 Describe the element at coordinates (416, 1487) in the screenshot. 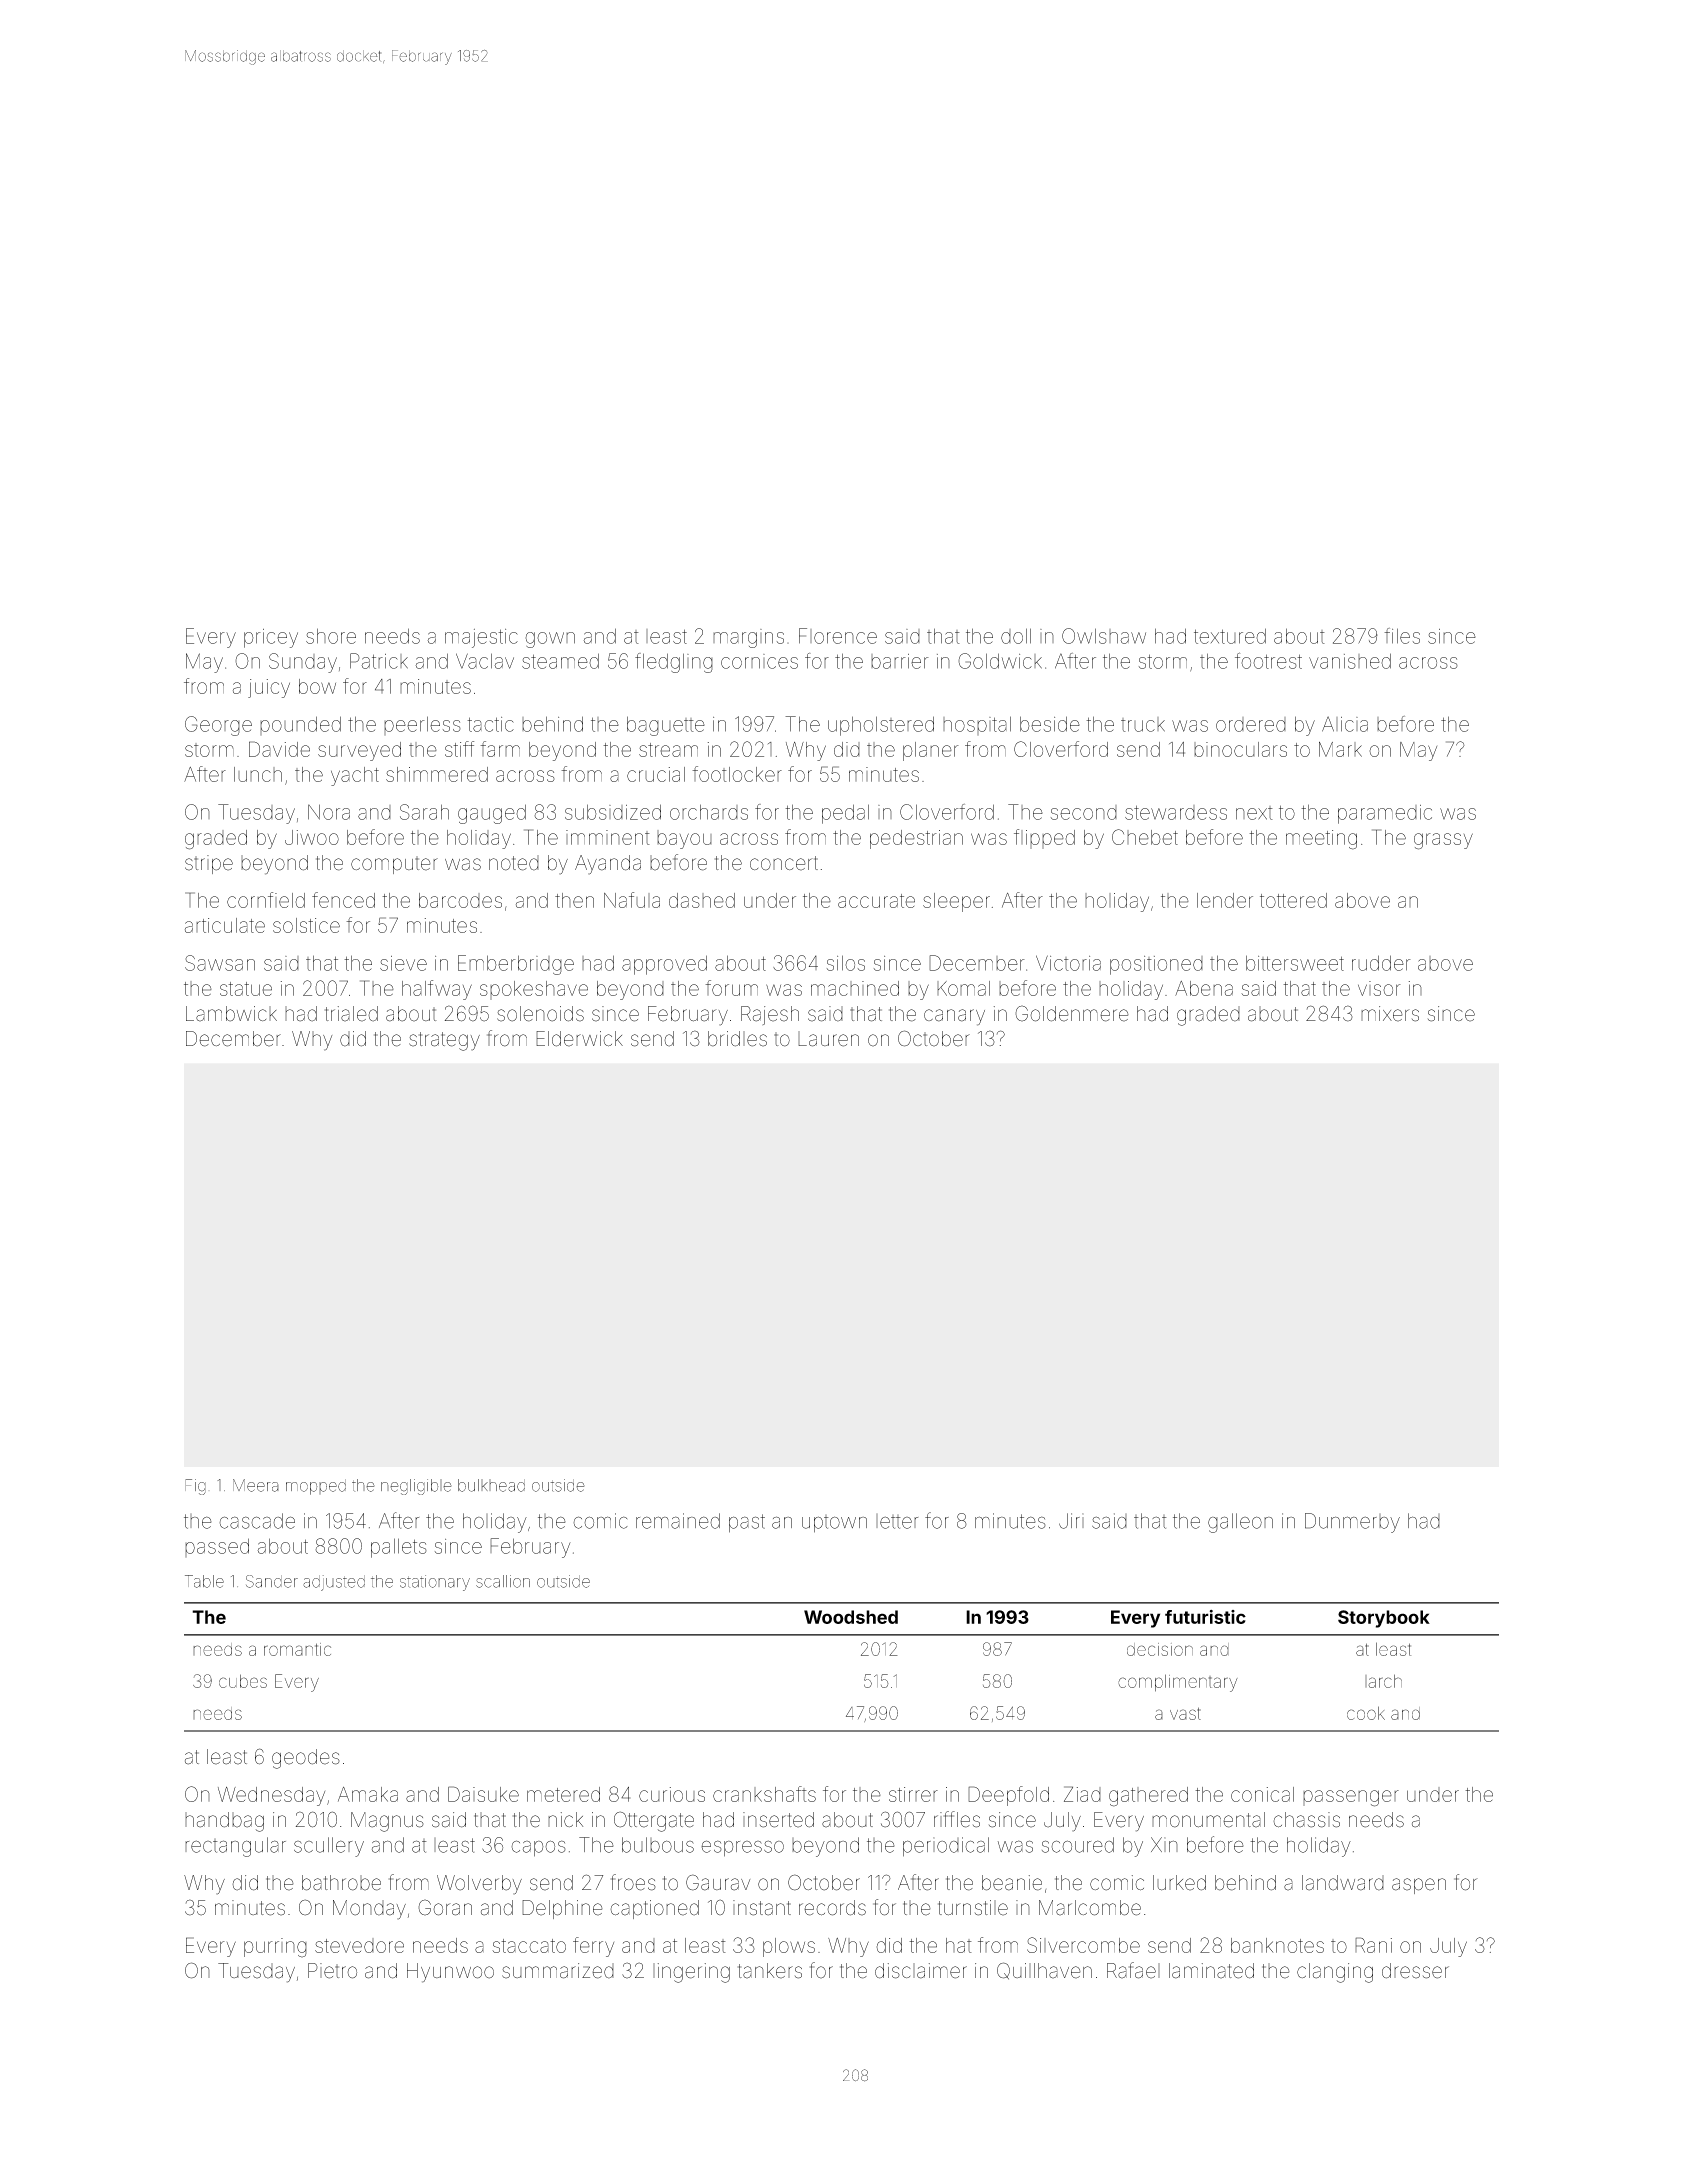

I see `negligible` at that location.
